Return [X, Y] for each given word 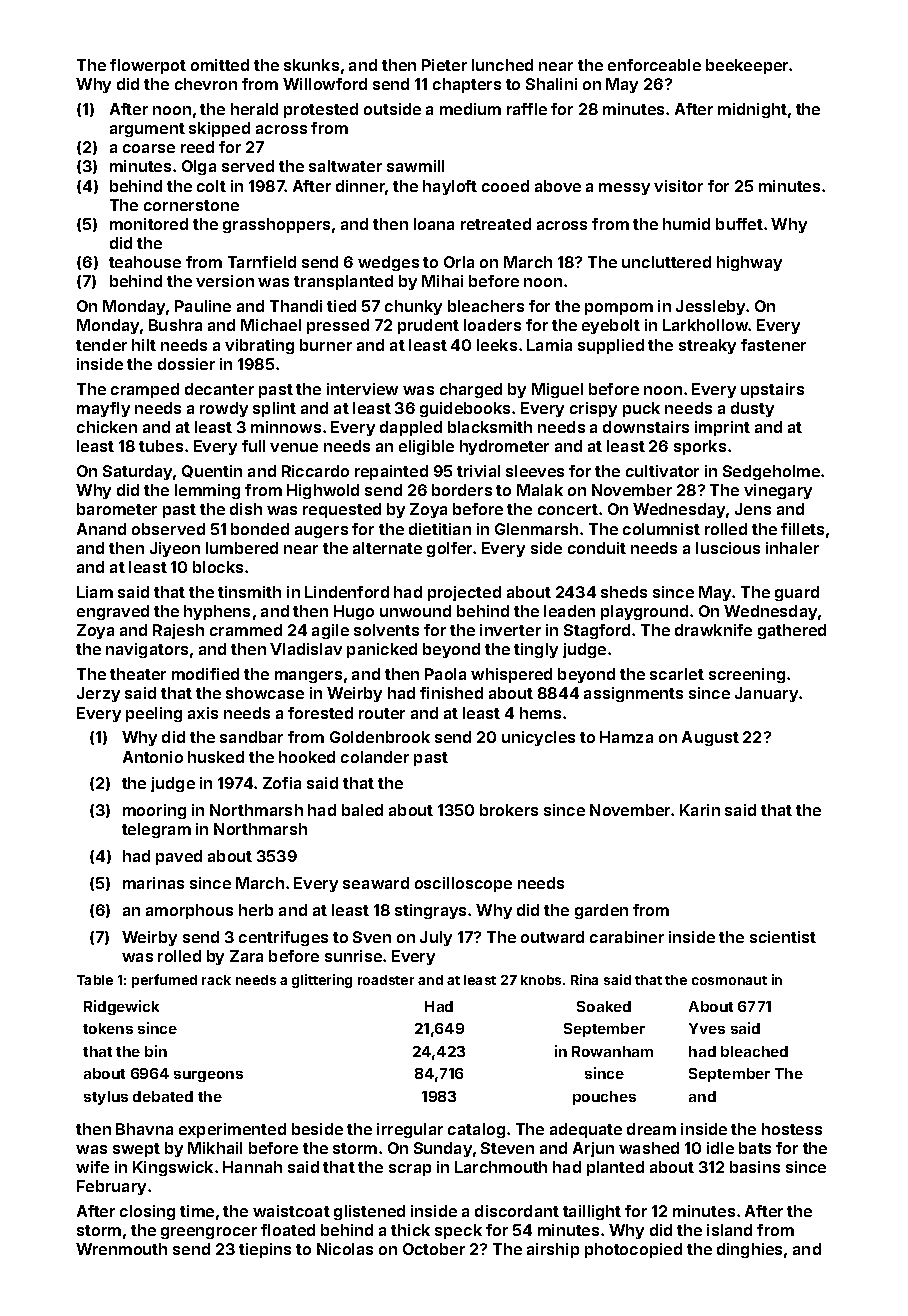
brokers [509, 810]
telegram [156, 830]
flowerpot [148, 66]
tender [101, 345]
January [766, 694]
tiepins [265, 1250]
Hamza [626, 737]
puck [641, 409]
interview [362, 389]
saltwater [345, 166]
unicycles [538, 738]
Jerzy [98, 694]
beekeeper [747, 66]
